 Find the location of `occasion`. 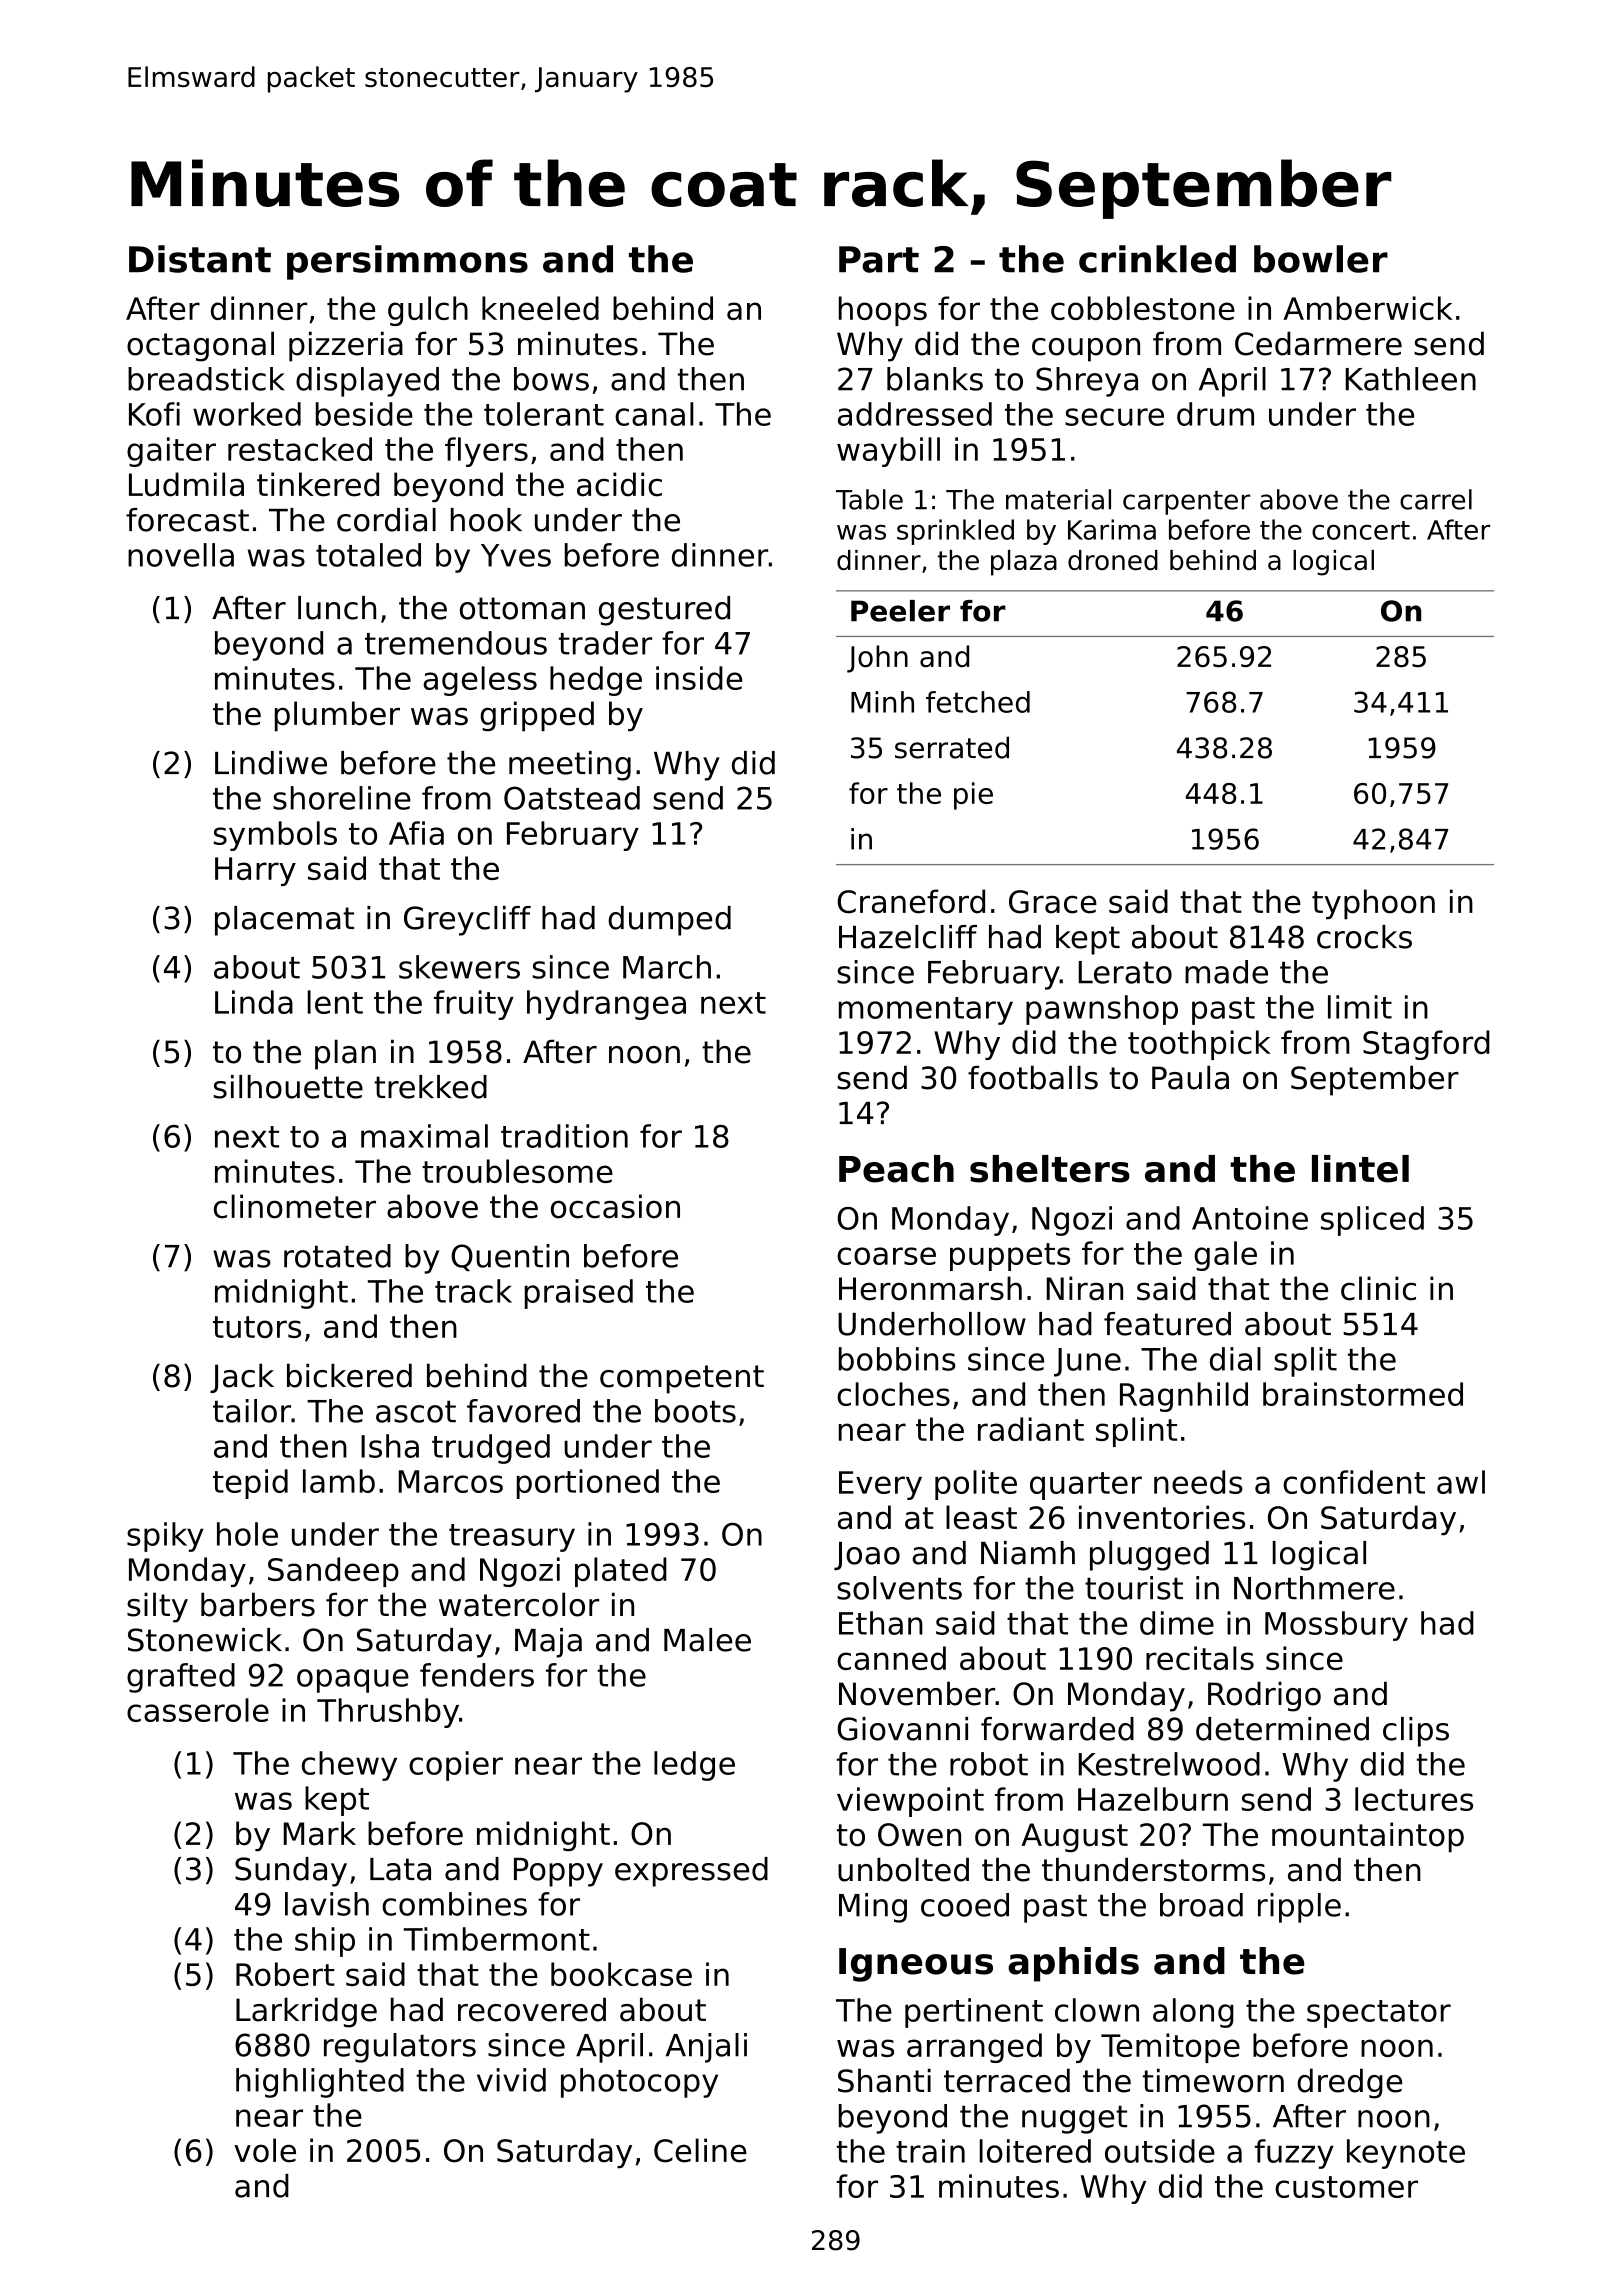

occasion is located at coordinates (615, 1206).
